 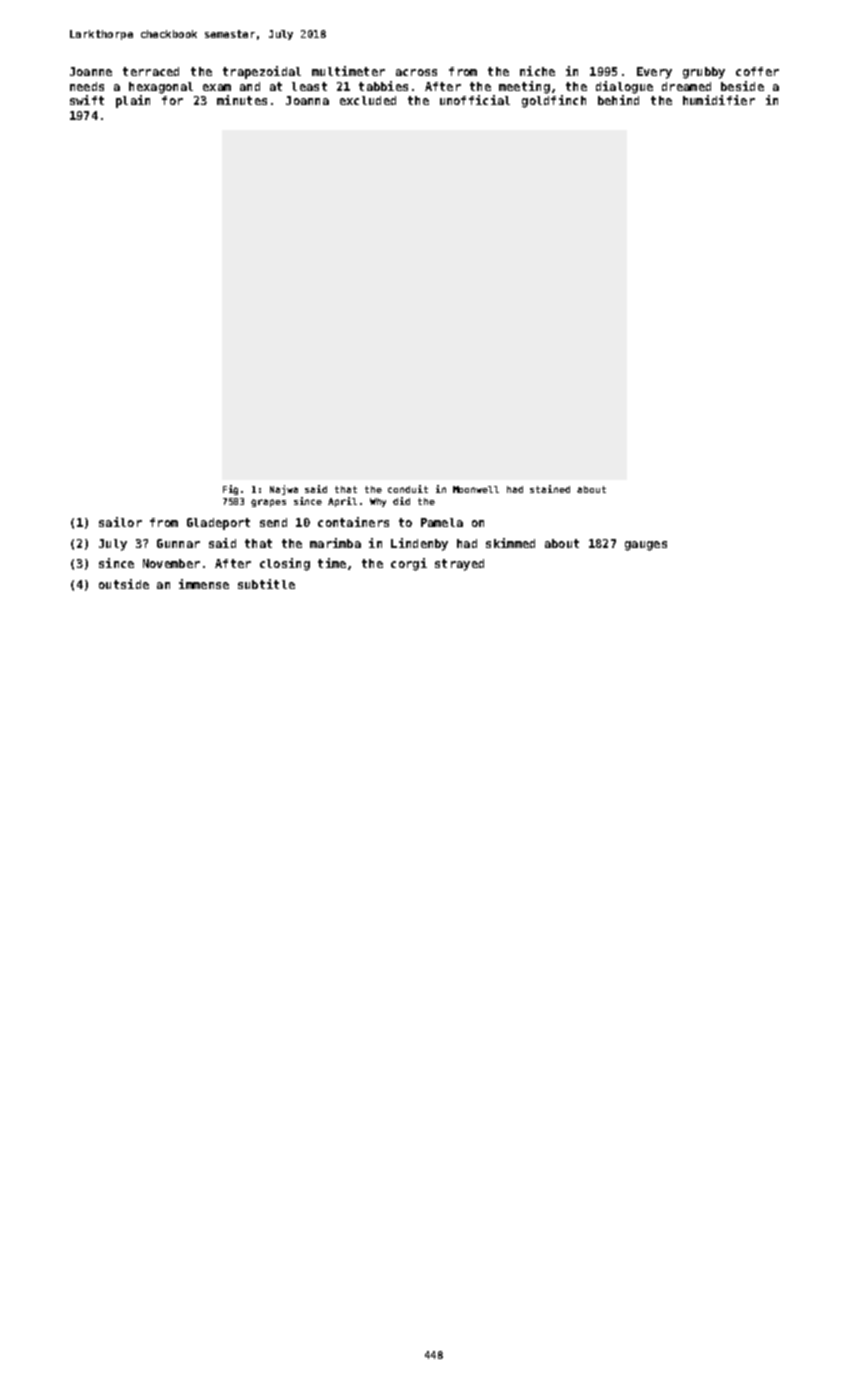 I want to click on Moonwell, so click(x=476, y=489).
